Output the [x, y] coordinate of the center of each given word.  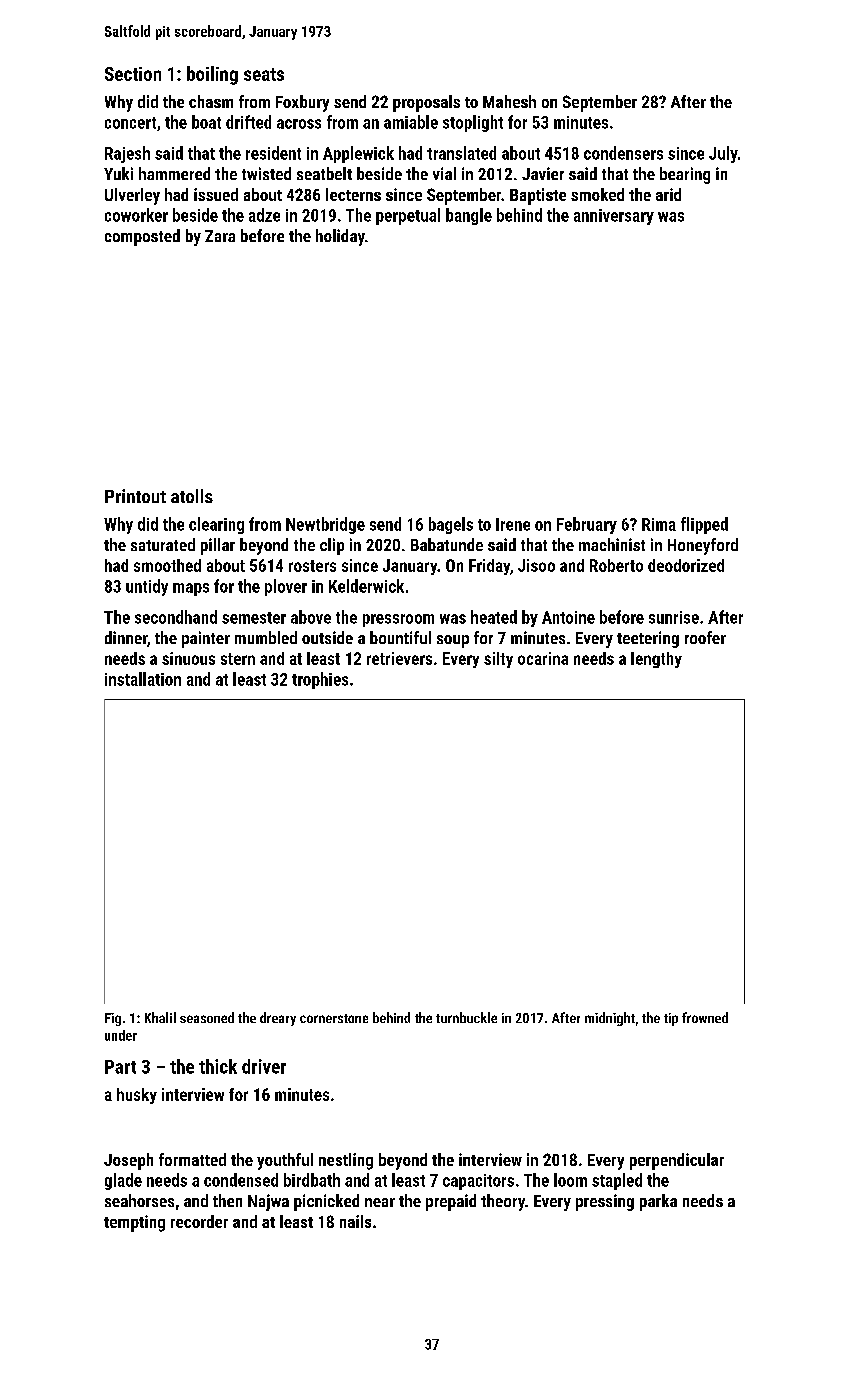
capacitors [478, 1182]
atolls [192, 496]
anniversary [614, 217]
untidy [147, 587]
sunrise [674, 617]
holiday [340, 237]
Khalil [160, 1017]
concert [130, 123]
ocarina [543, 658]
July [723, 154]
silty [498, 660]
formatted [192, 1159]
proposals [426, 103]
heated [494, 617]
